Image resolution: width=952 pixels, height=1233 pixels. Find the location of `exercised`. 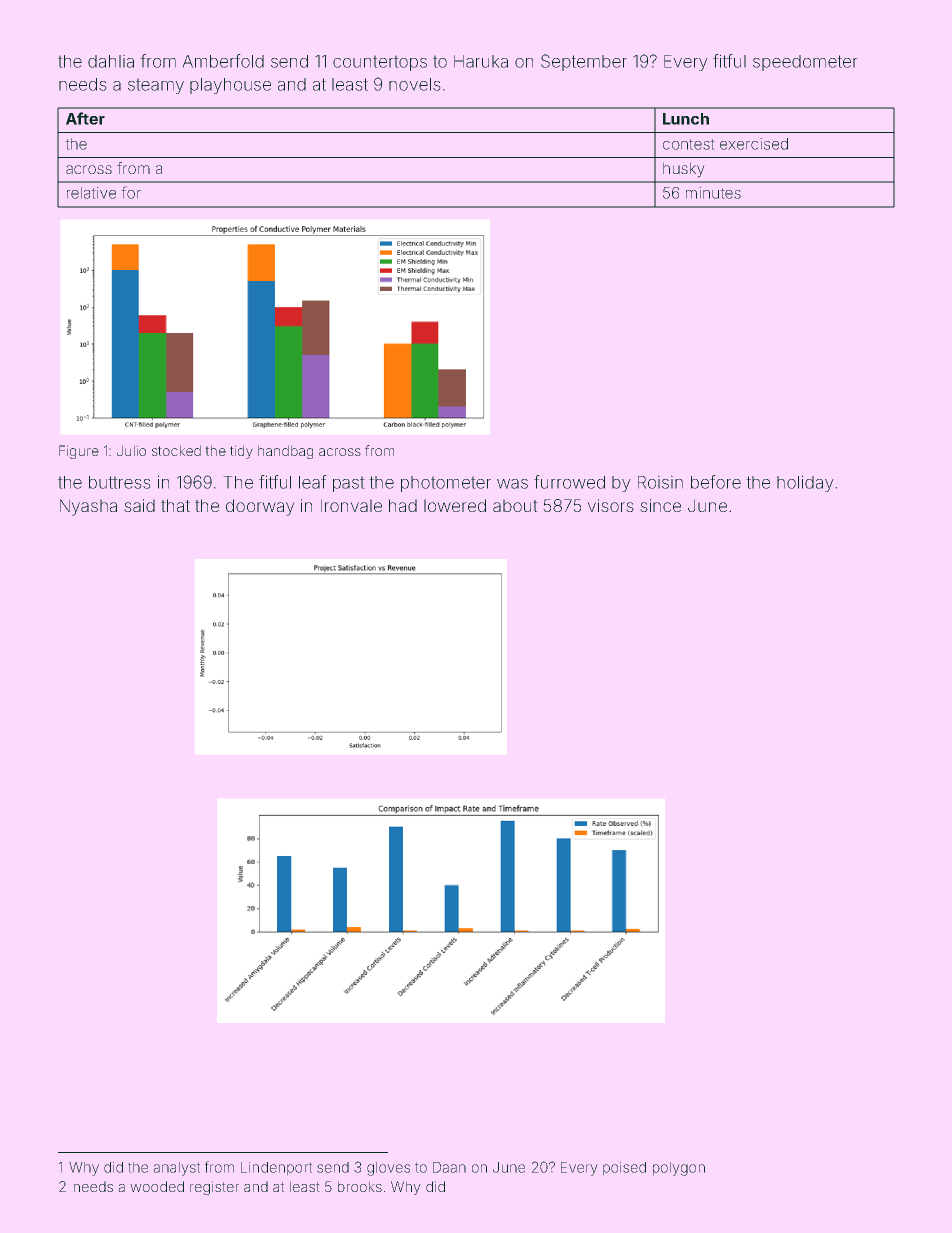

exercised is located at coordinates (754, 144).
